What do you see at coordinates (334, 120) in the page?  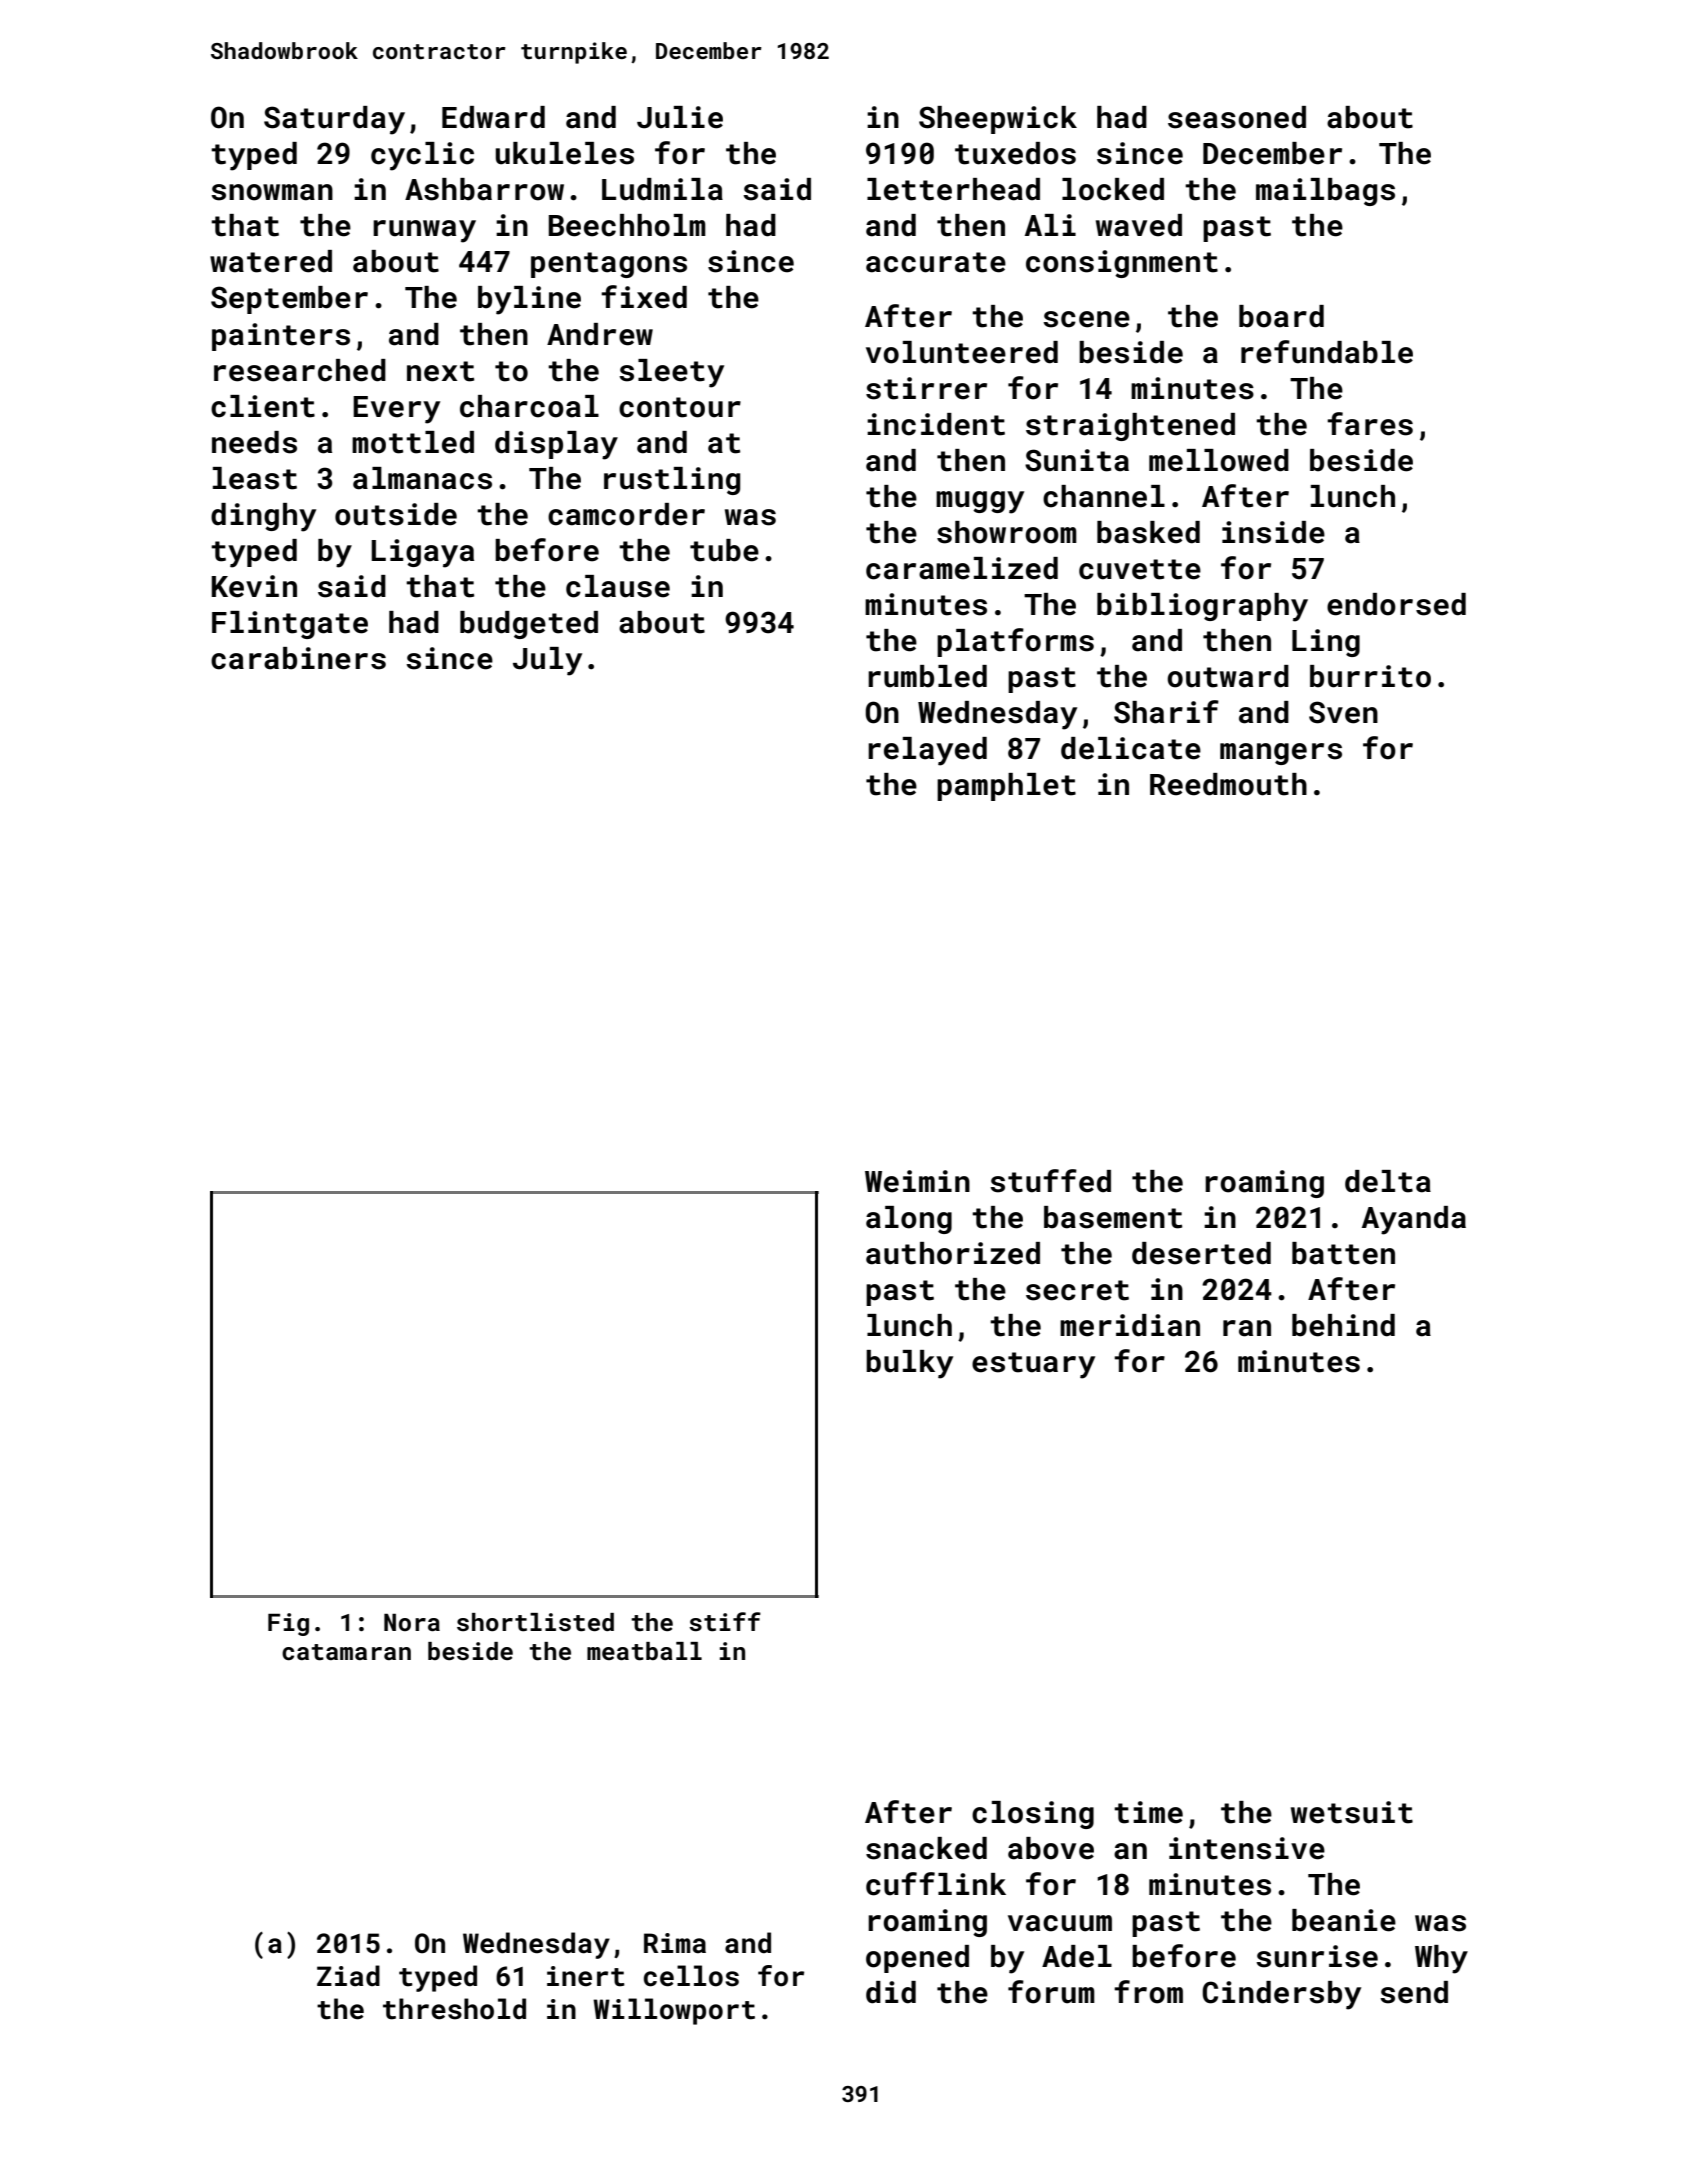 I see `Saturday` at bounding box center [334, 120].
